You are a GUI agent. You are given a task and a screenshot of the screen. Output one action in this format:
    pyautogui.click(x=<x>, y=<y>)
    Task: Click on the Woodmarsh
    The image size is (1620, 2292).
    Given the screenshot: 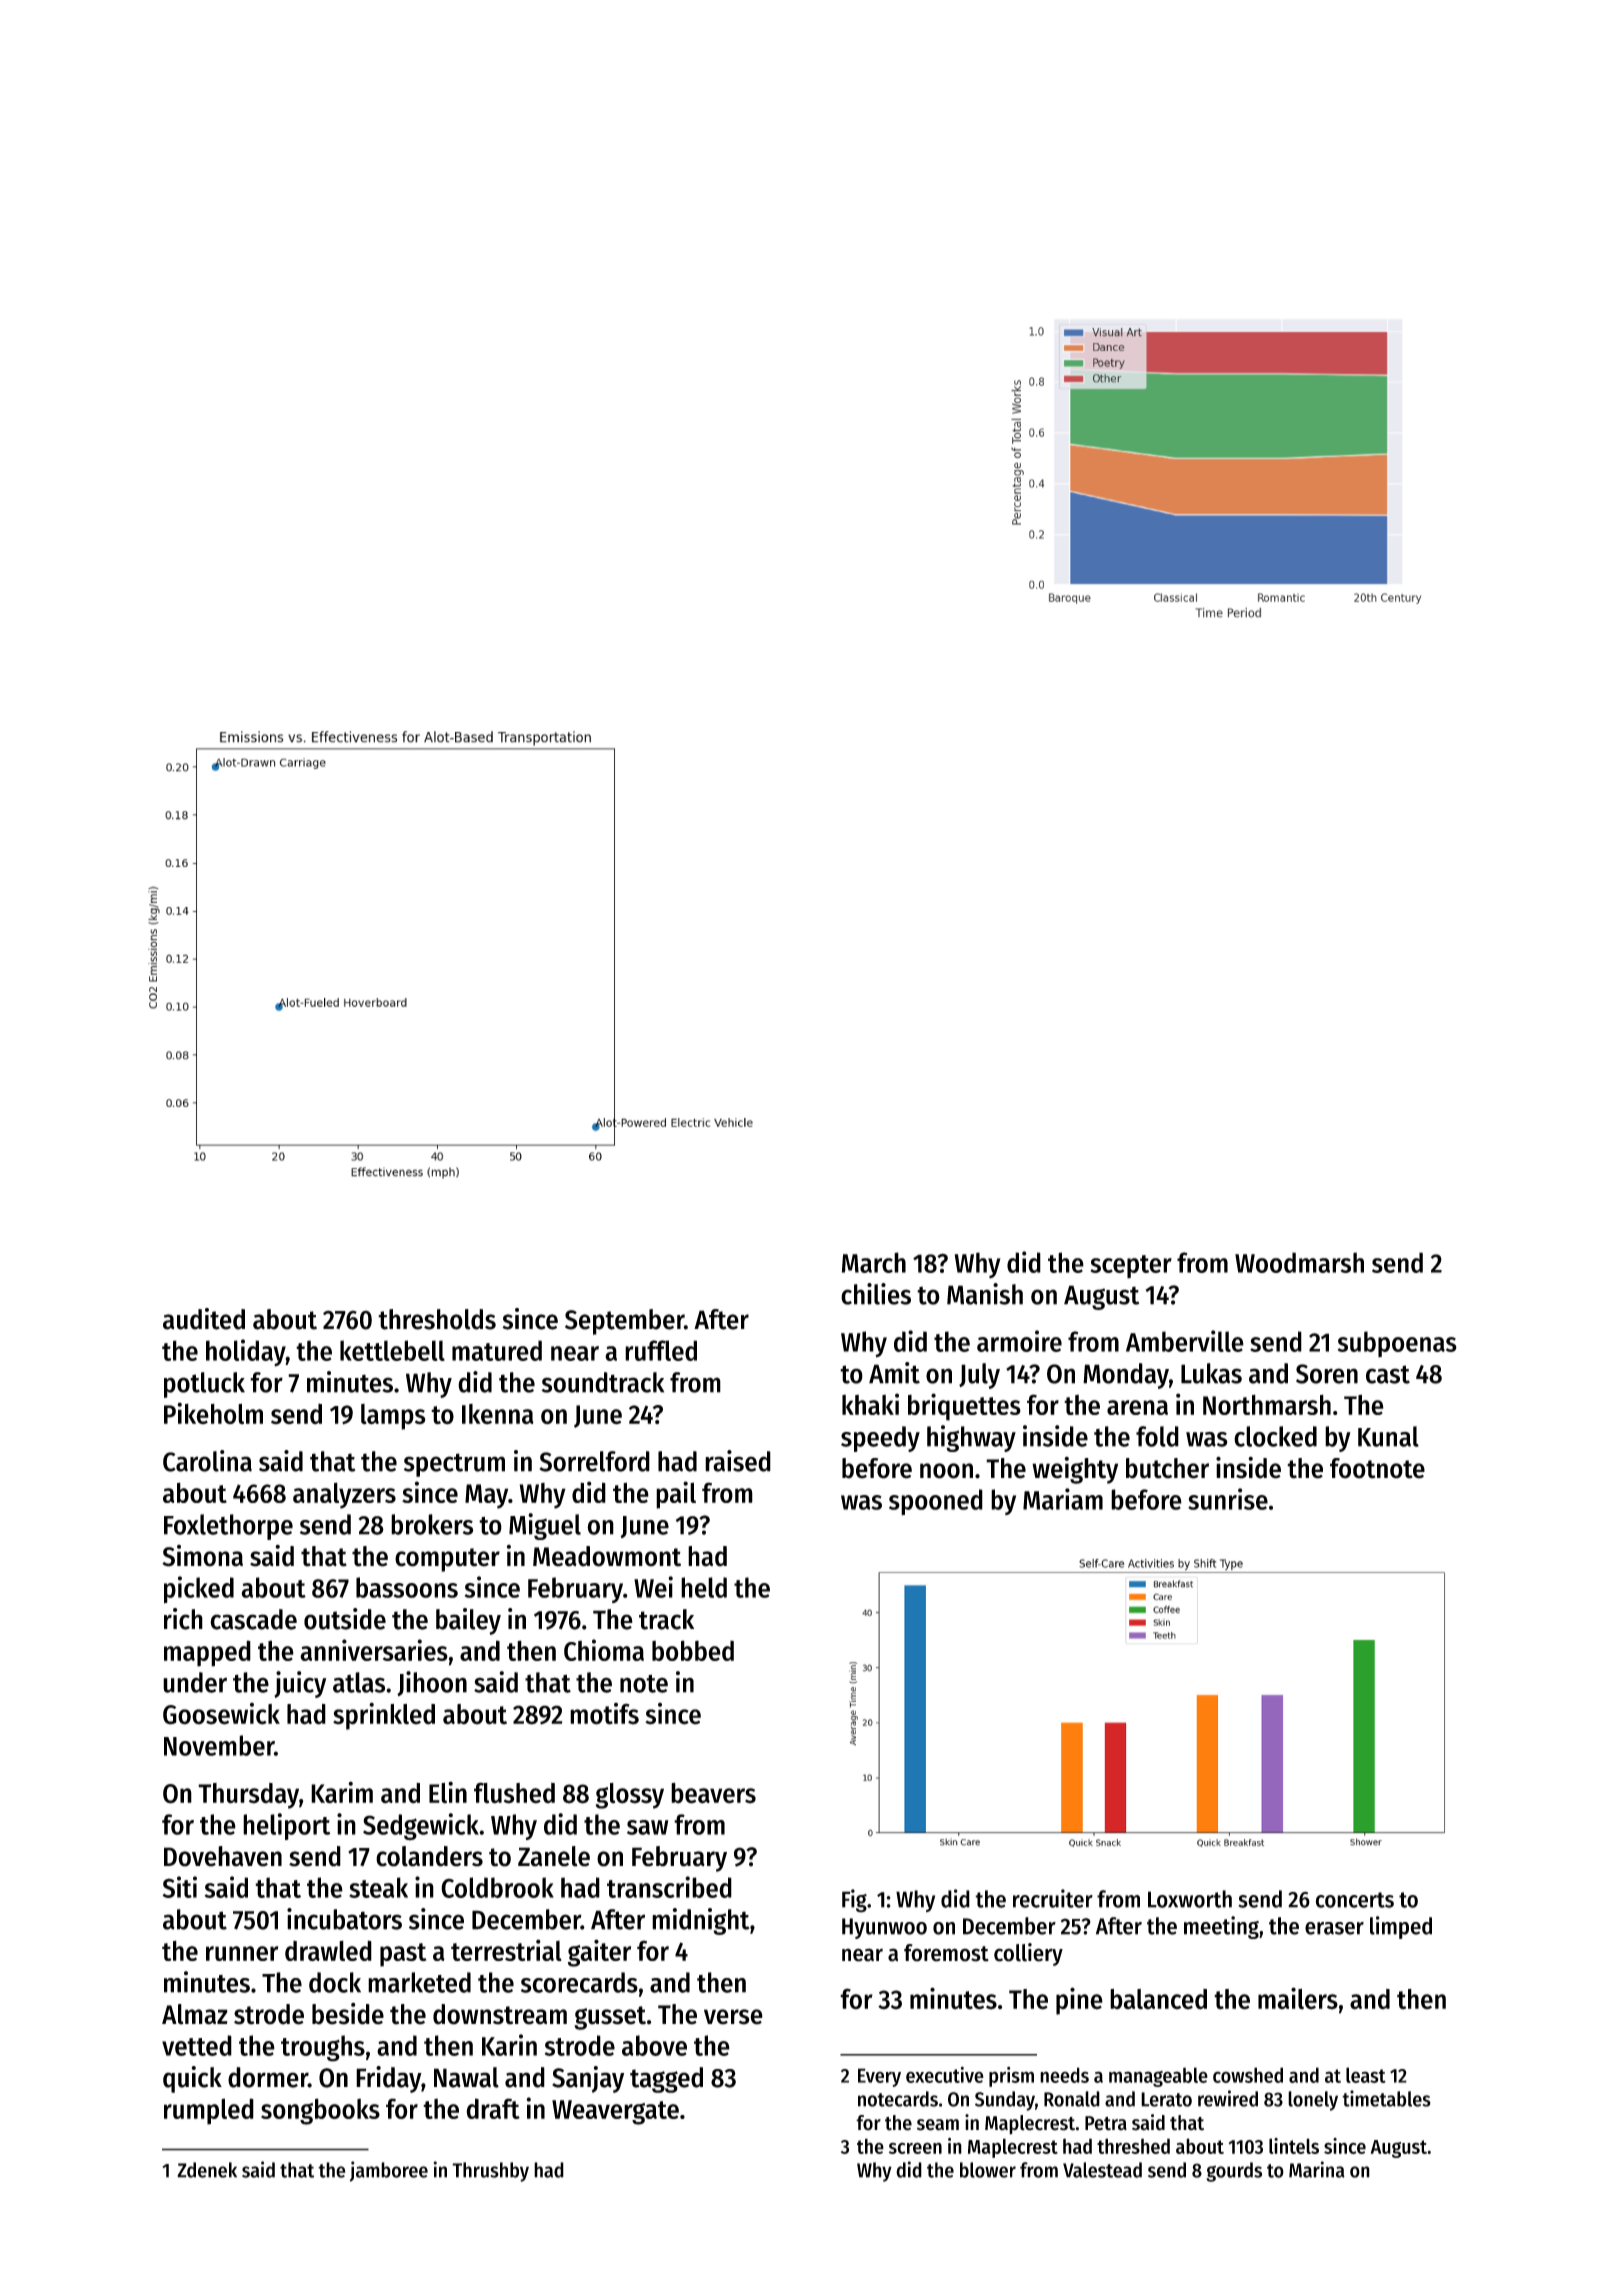 What is the action you would take?
    pyautogui.click(x=1299, y=1262)
